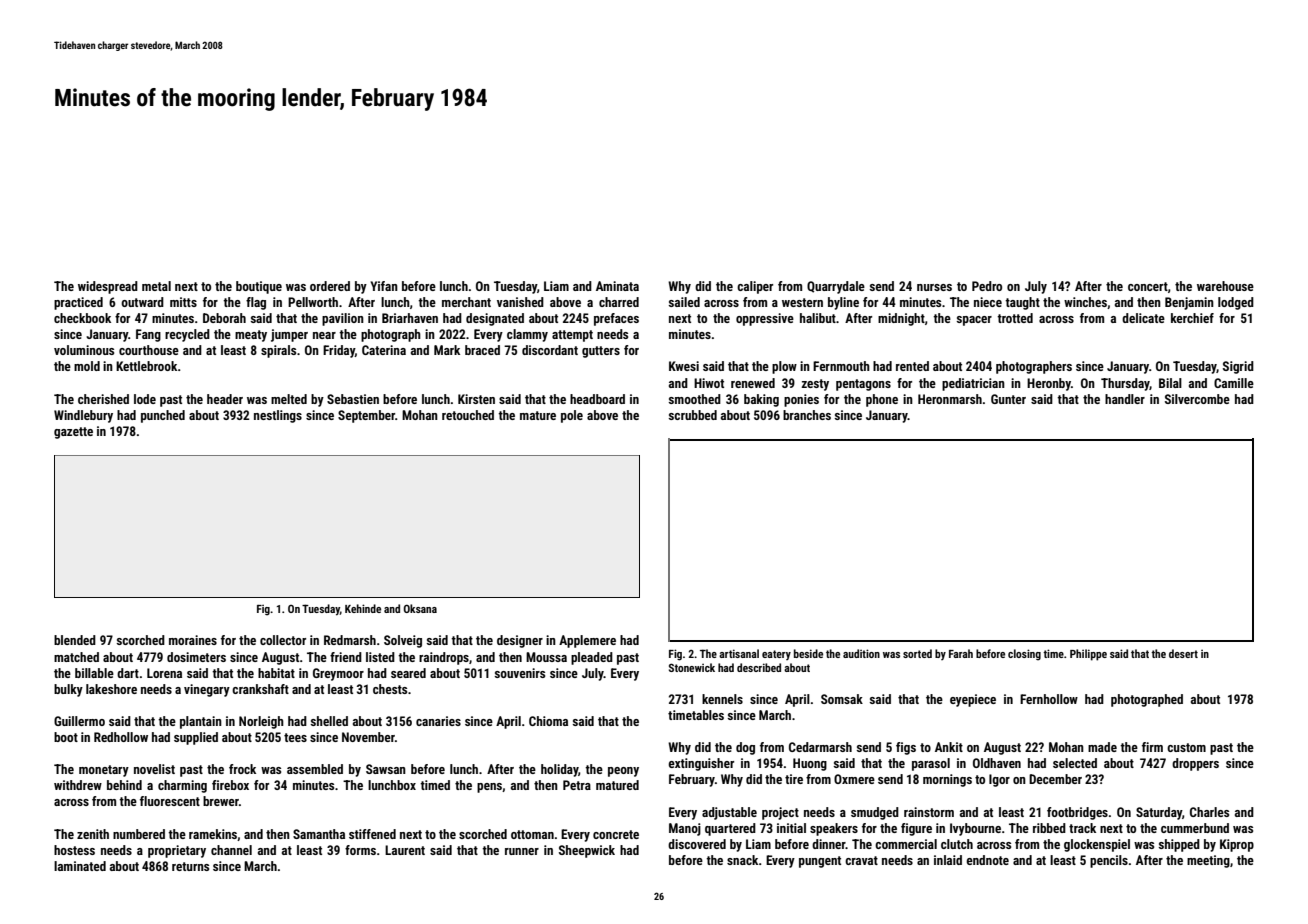 The image size is (1308, 924). What do you see at coordinates (693, 415) in the screenshot?
I see `scrubbed` at bounding box center [693, 415].
